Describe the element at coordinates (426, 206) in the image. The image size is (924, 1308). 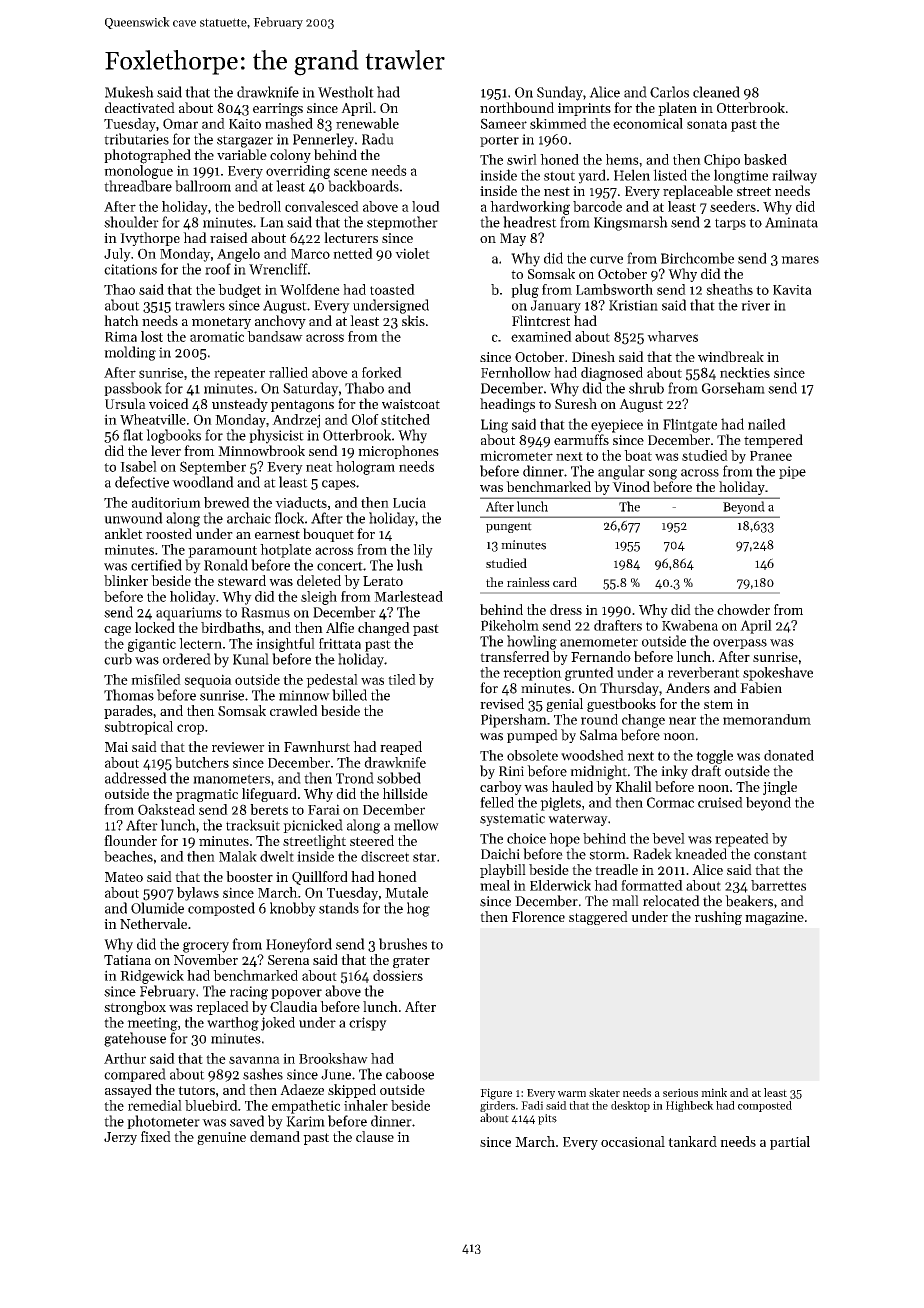
I see `loud` at that location.
